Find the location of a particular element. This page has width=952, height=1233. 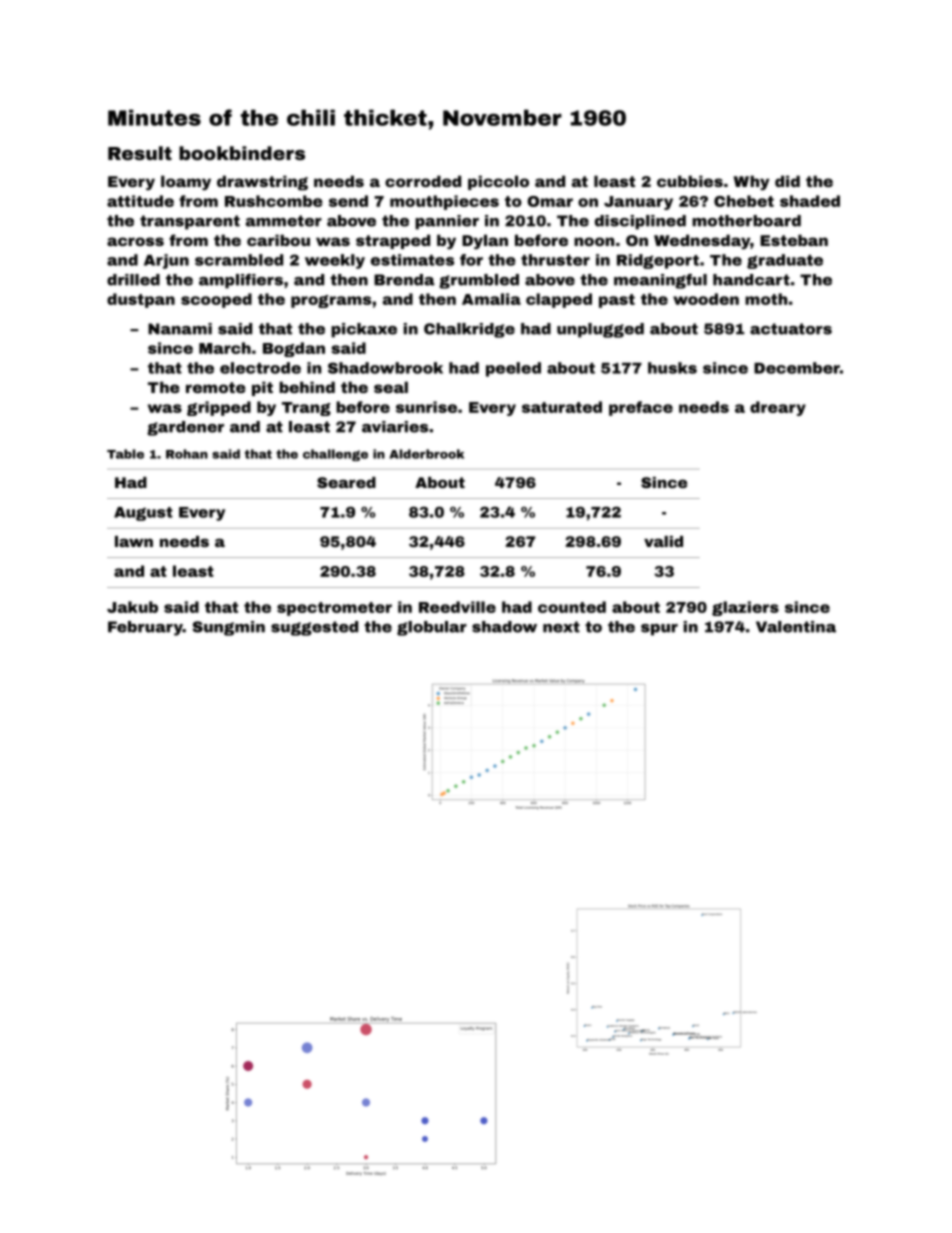

Seared is located at coordinates (346, 482).
